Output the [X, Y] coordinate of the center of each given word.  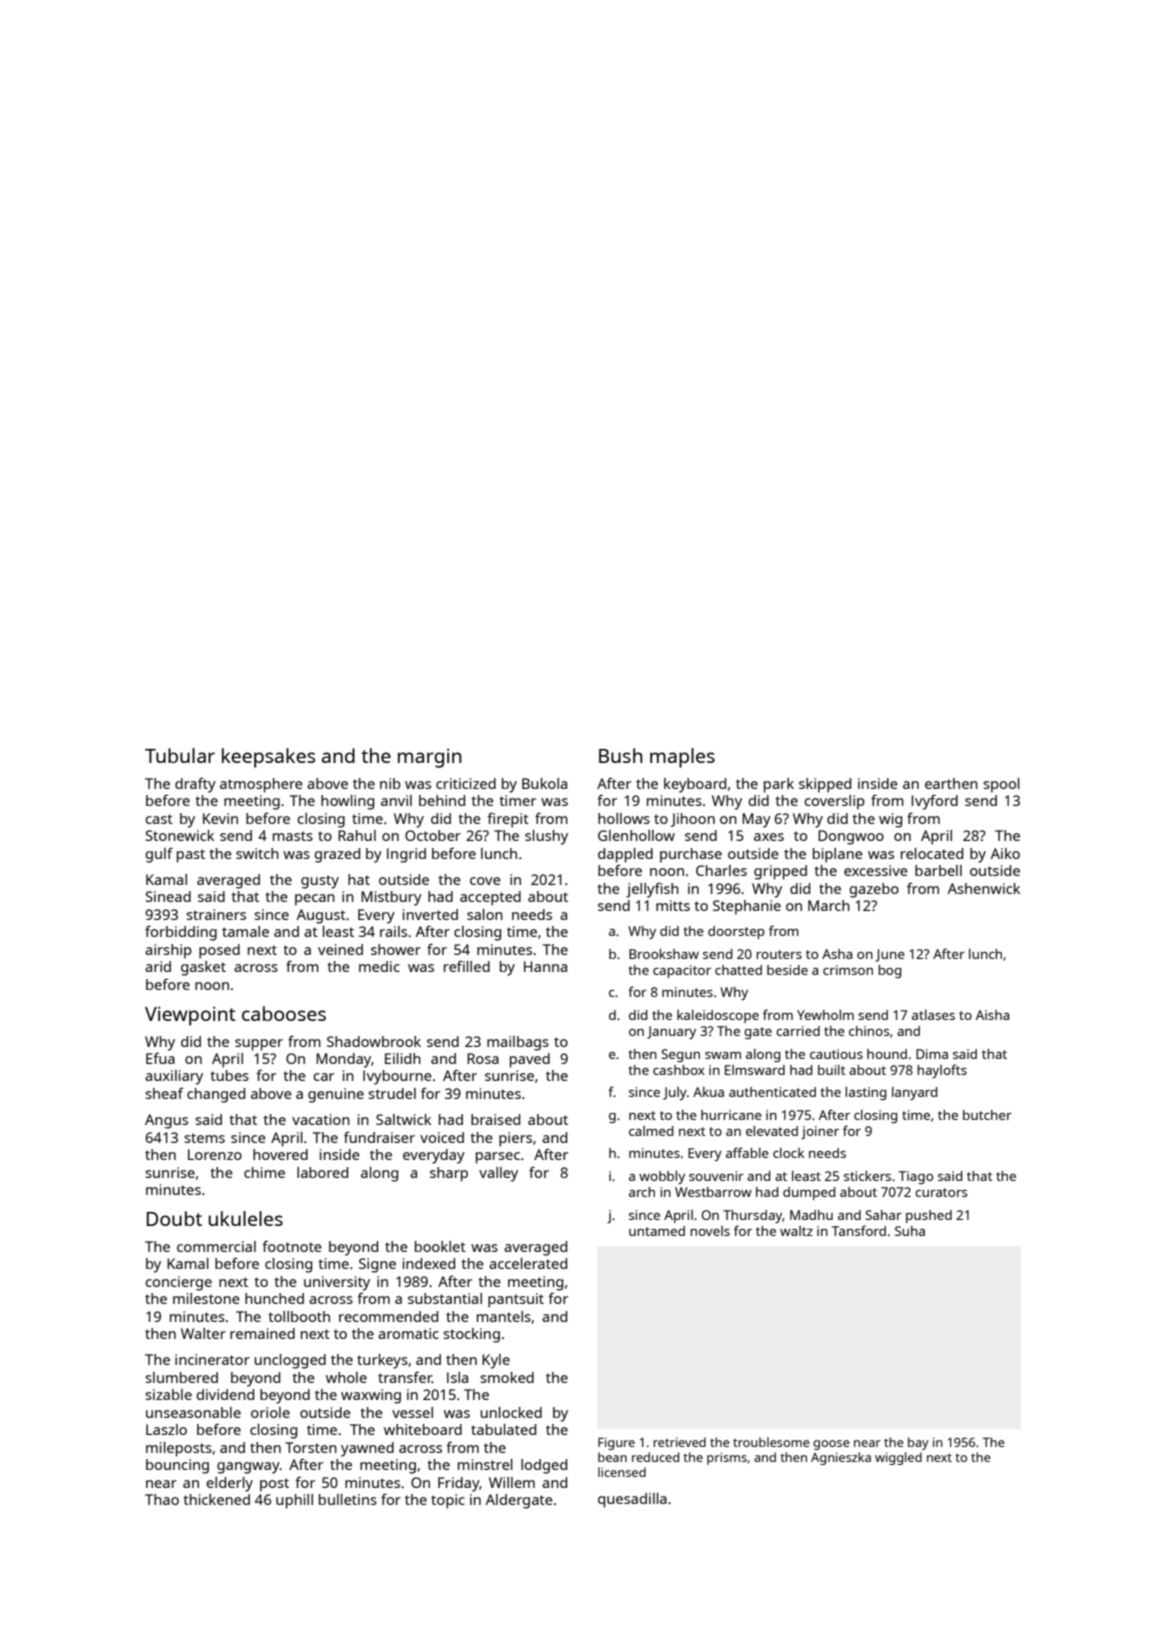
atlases [933, 1015]
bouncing [177, 1466]
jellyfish [652, 890]
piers [515, 1139]
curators [941, 1192]
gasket [203, 968]
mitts [673, 905]
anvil [396, 800]
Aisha [992, 1015]
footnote [292, 1246]
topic [448, 1501]
